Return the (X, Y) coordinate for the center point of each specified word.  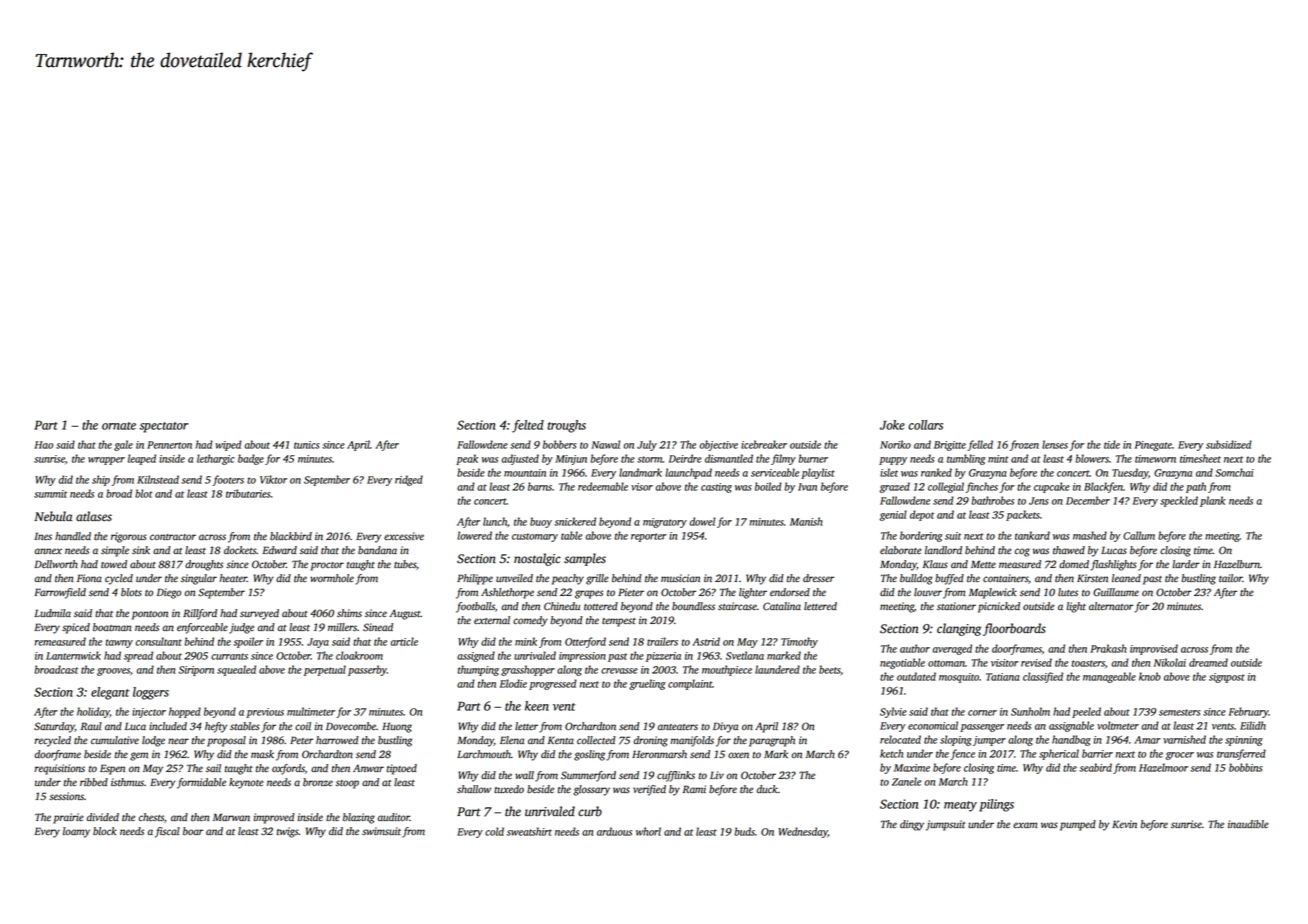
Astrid (706, 641)
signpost (1227, 678)
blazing (359, 818)
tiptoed (402, 769)
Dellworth (56, 564)
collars (925, 425)
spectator (163, 427)
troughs (566, 426)
